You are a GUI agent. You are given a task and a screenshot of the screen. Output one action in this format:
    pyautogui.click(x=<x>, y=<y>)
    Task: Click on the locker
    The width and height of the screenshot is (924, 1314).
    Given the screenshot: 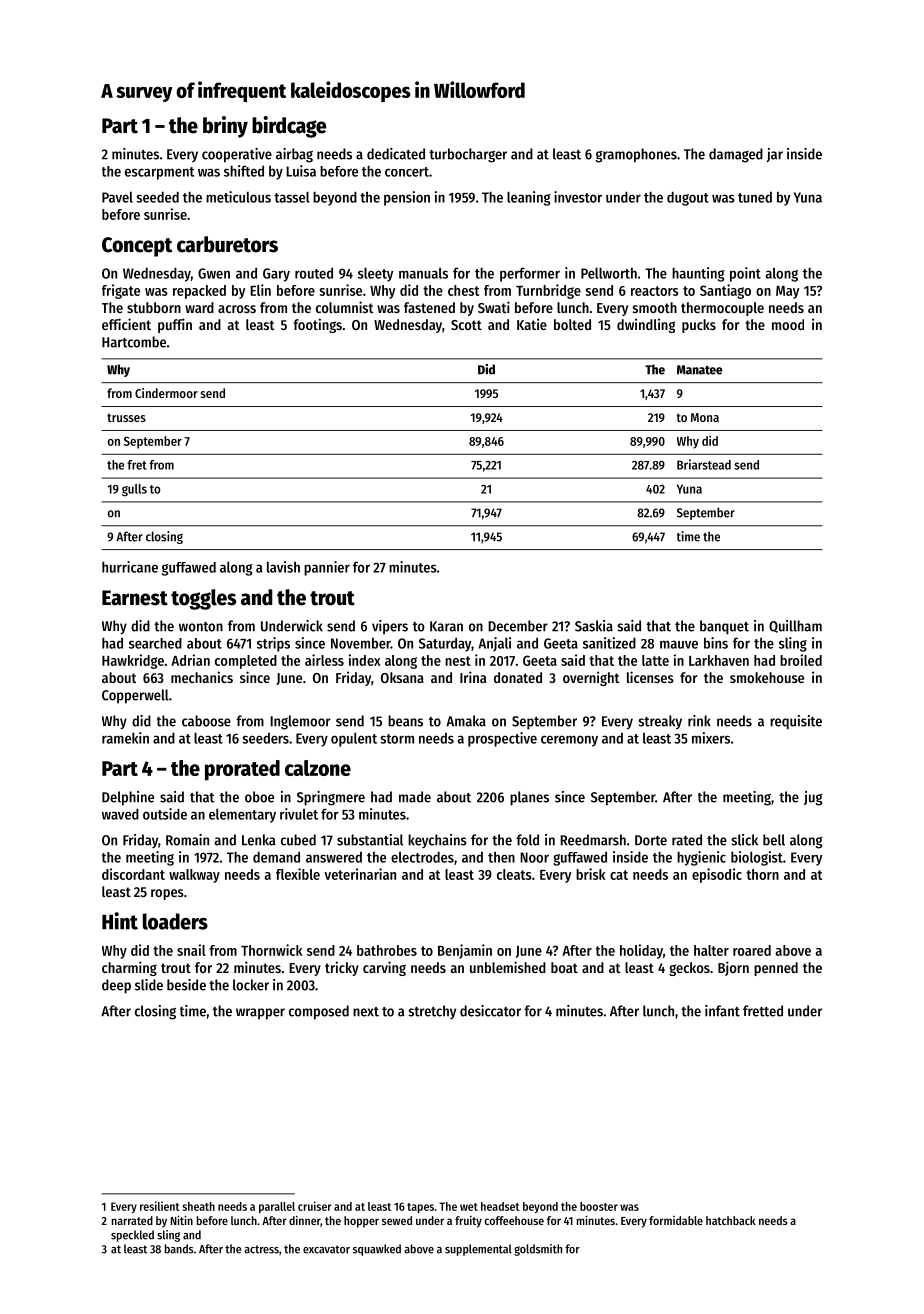 What is the action you would take?
    pyautogui.click(x=251, y=985)
